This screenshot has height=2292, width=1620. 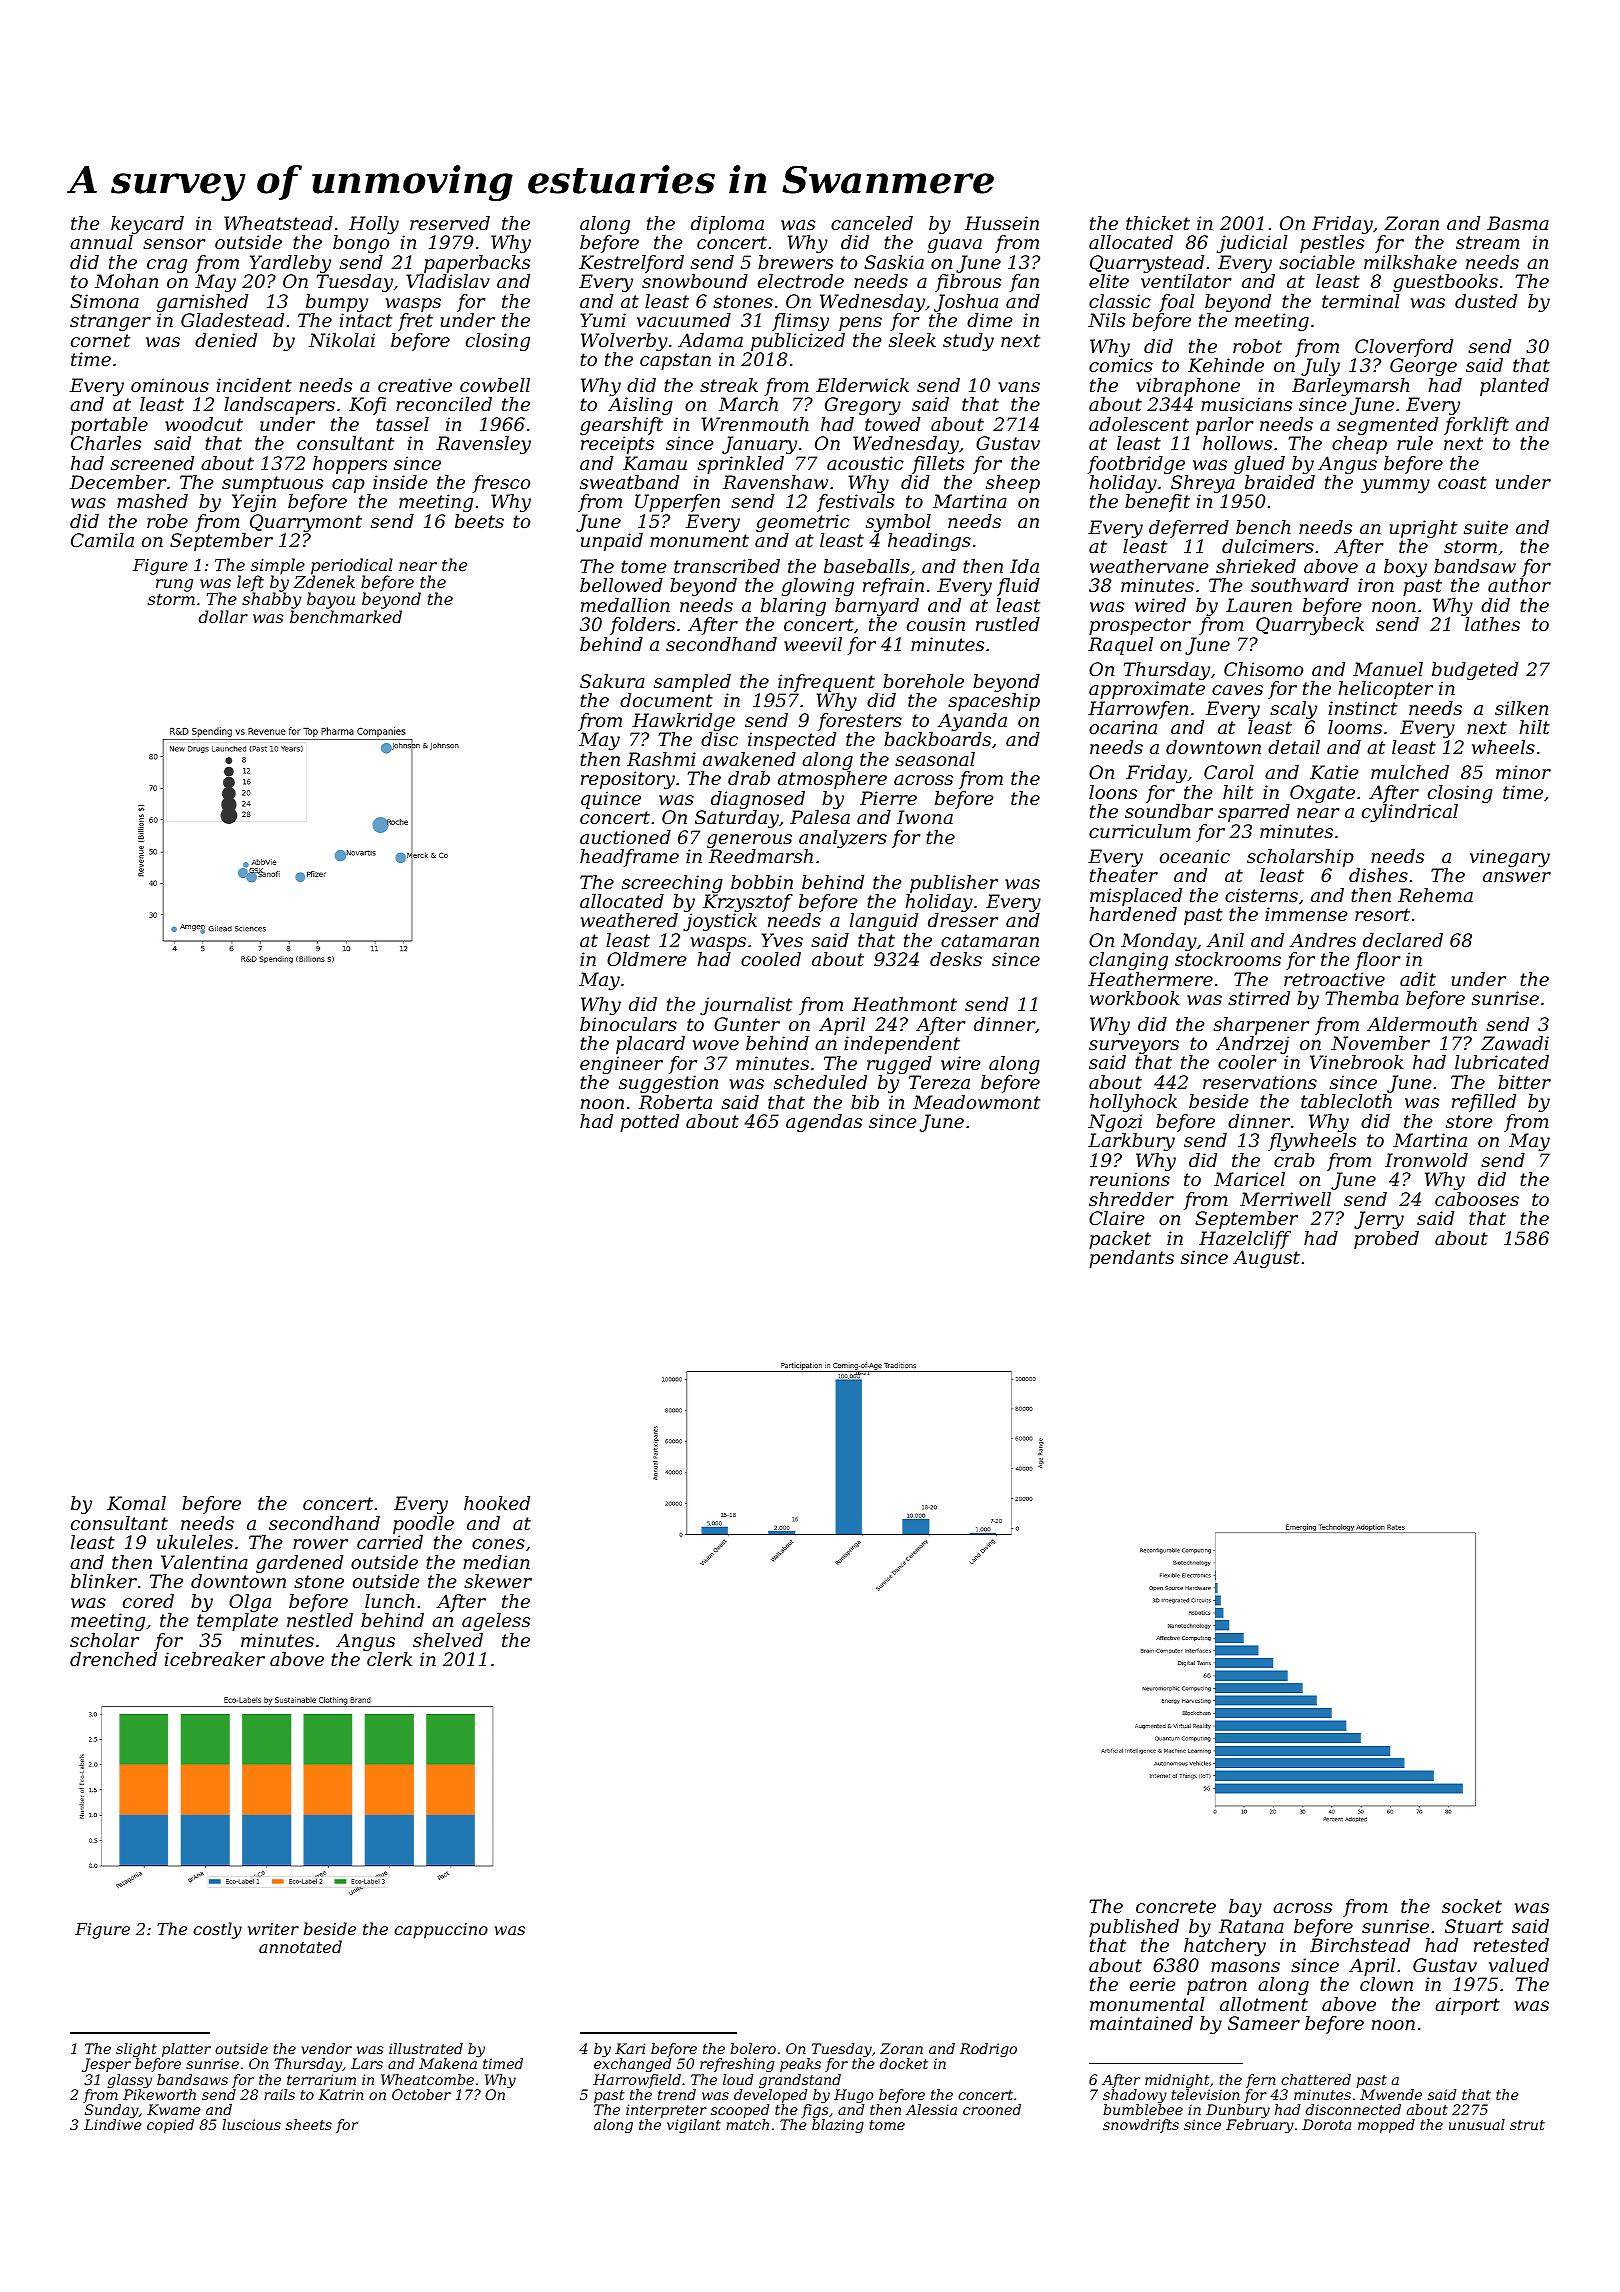 I want to click on Kari, so click(x=630, y=2048).
